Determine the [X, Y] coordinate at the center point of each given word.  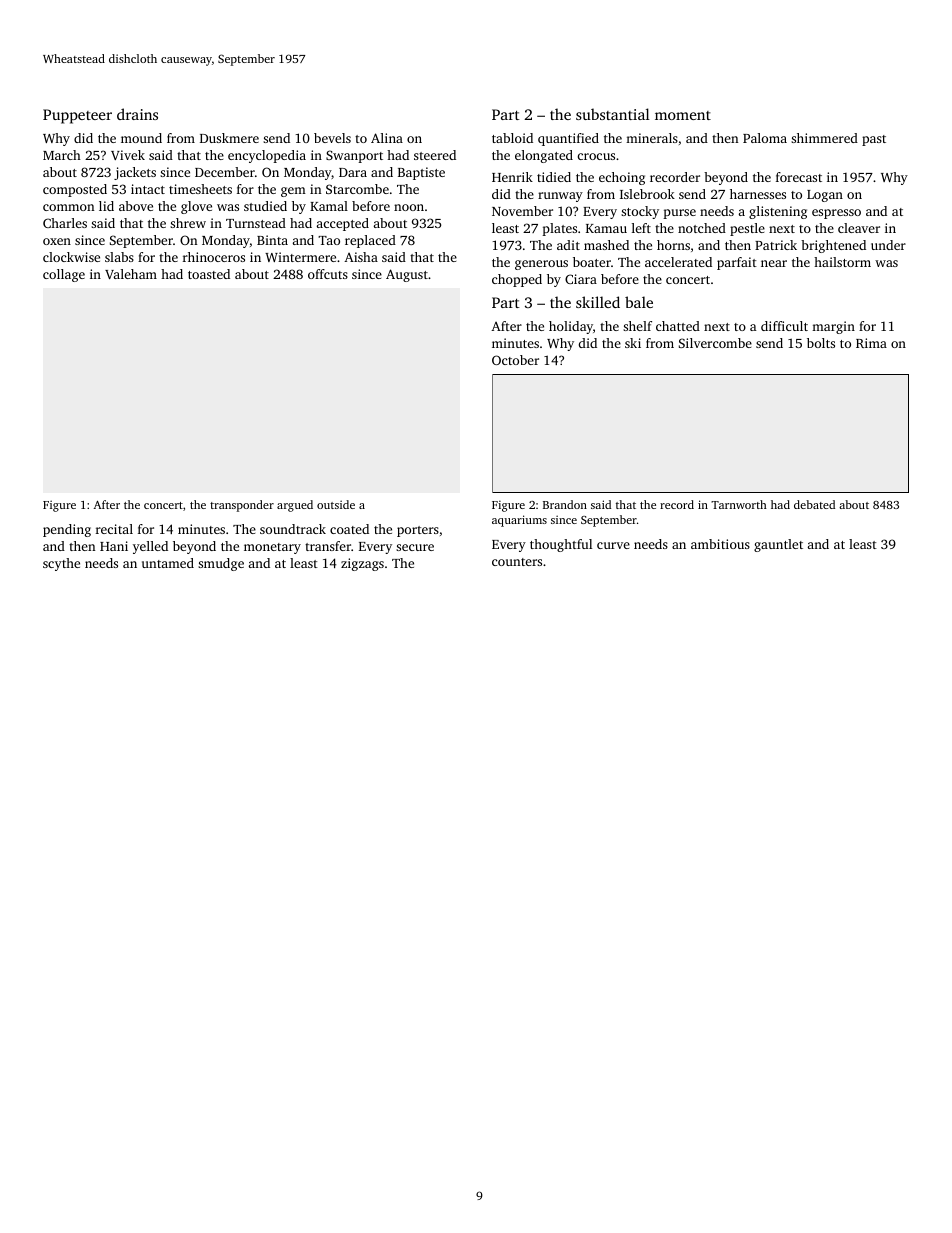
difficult [784, 326]
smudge [221, 564]
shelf [637, 326]
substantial [613, 114]
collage [64, 275]
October [515, 360]
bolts [821, 343]
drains [137, 114]
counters [517, 562]
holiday [571, 327]
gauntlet [778, 545]
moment [683, 115]
